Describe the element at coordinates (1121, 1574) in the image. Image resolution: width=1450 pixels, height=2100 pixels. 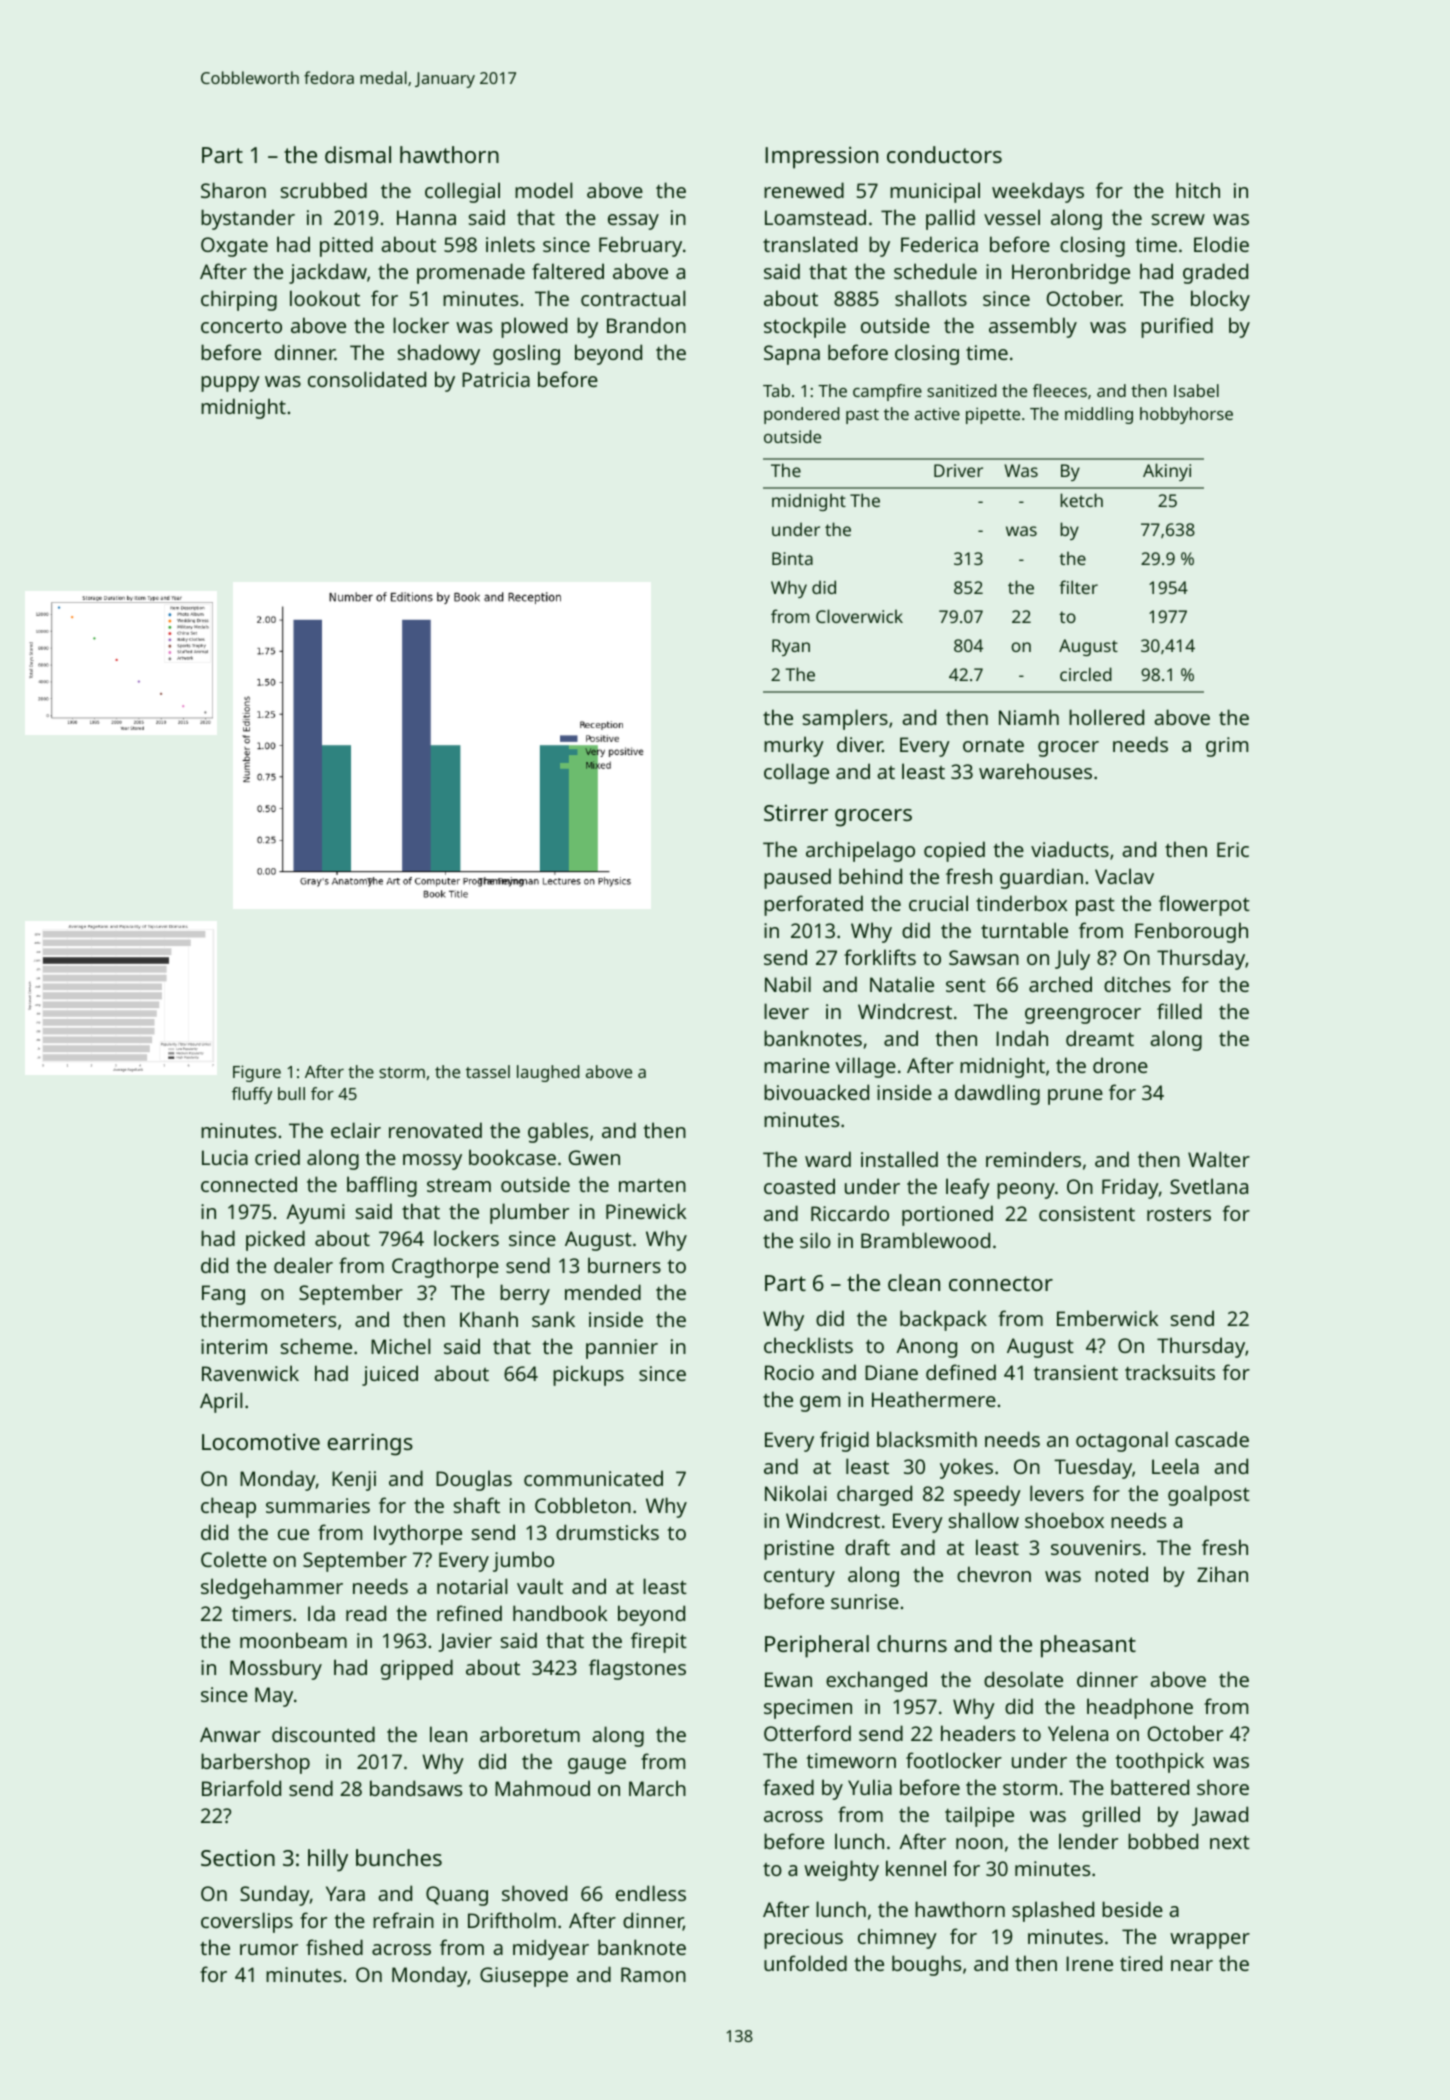
I see `noted` at that location.
